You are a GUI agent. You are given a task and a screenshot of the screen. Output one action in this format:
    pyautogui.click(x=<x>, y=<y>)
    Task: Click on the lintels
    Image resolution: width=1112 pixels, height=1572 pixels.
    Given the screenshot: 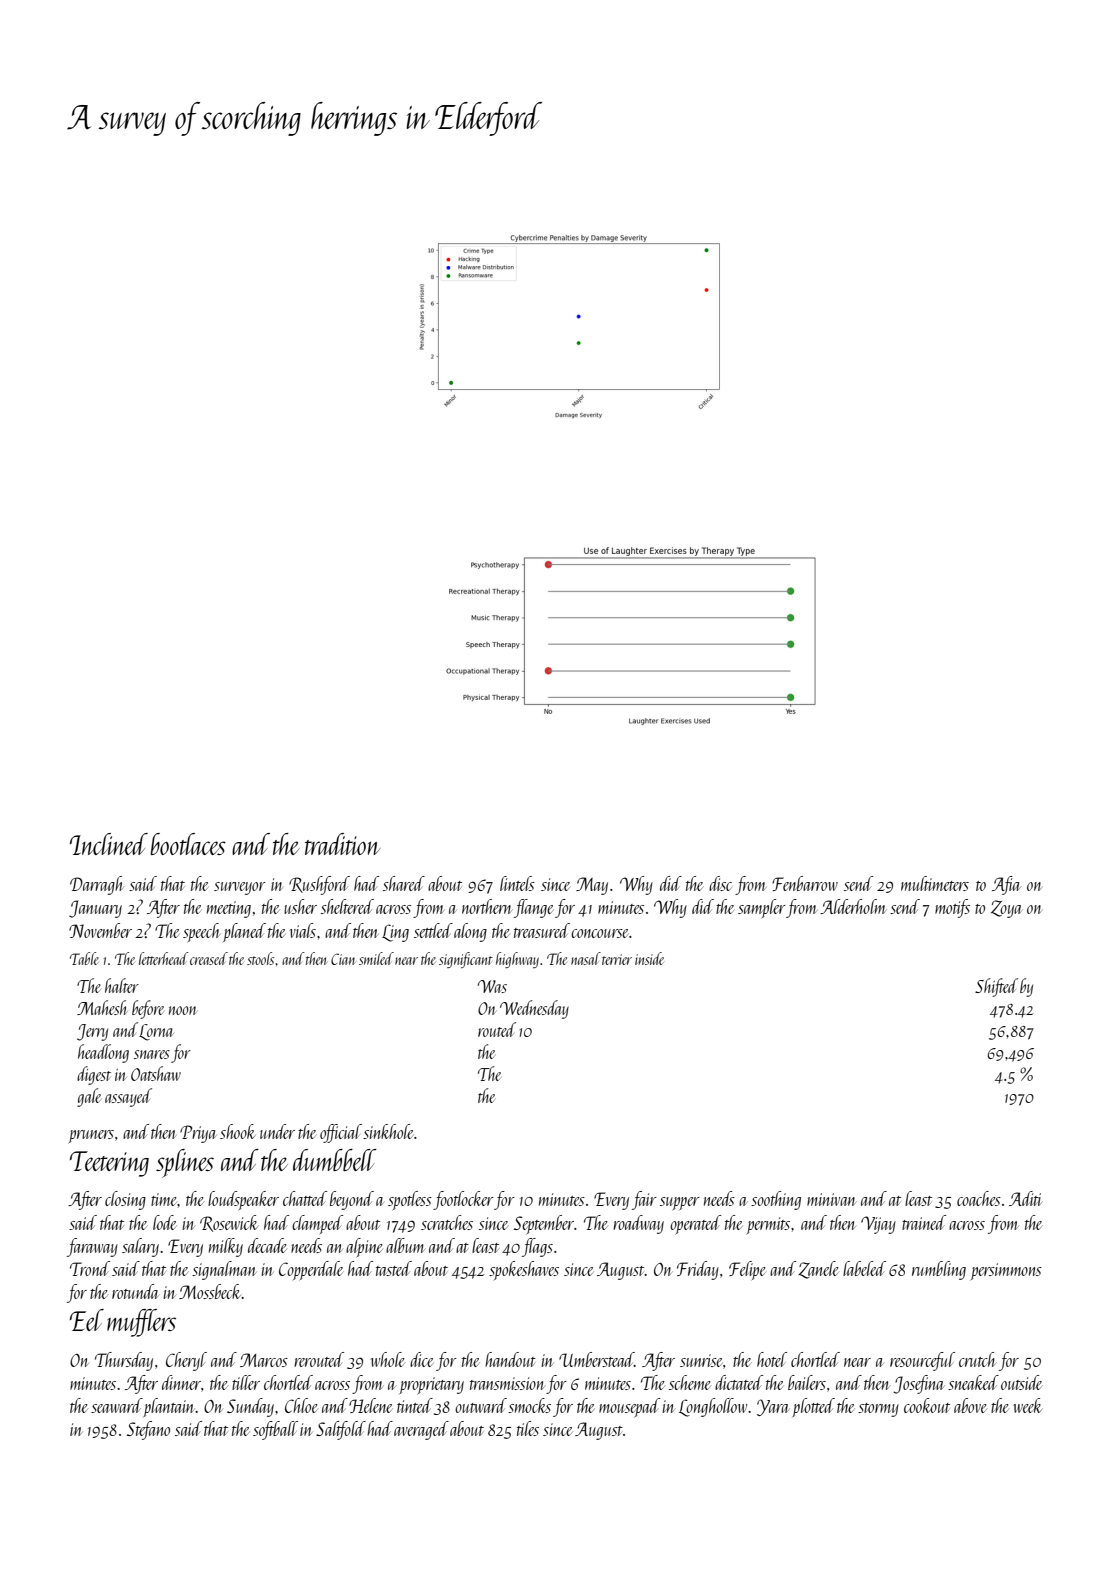 What is the action you would take?
    pyautogui.click(x=517, y=883)
